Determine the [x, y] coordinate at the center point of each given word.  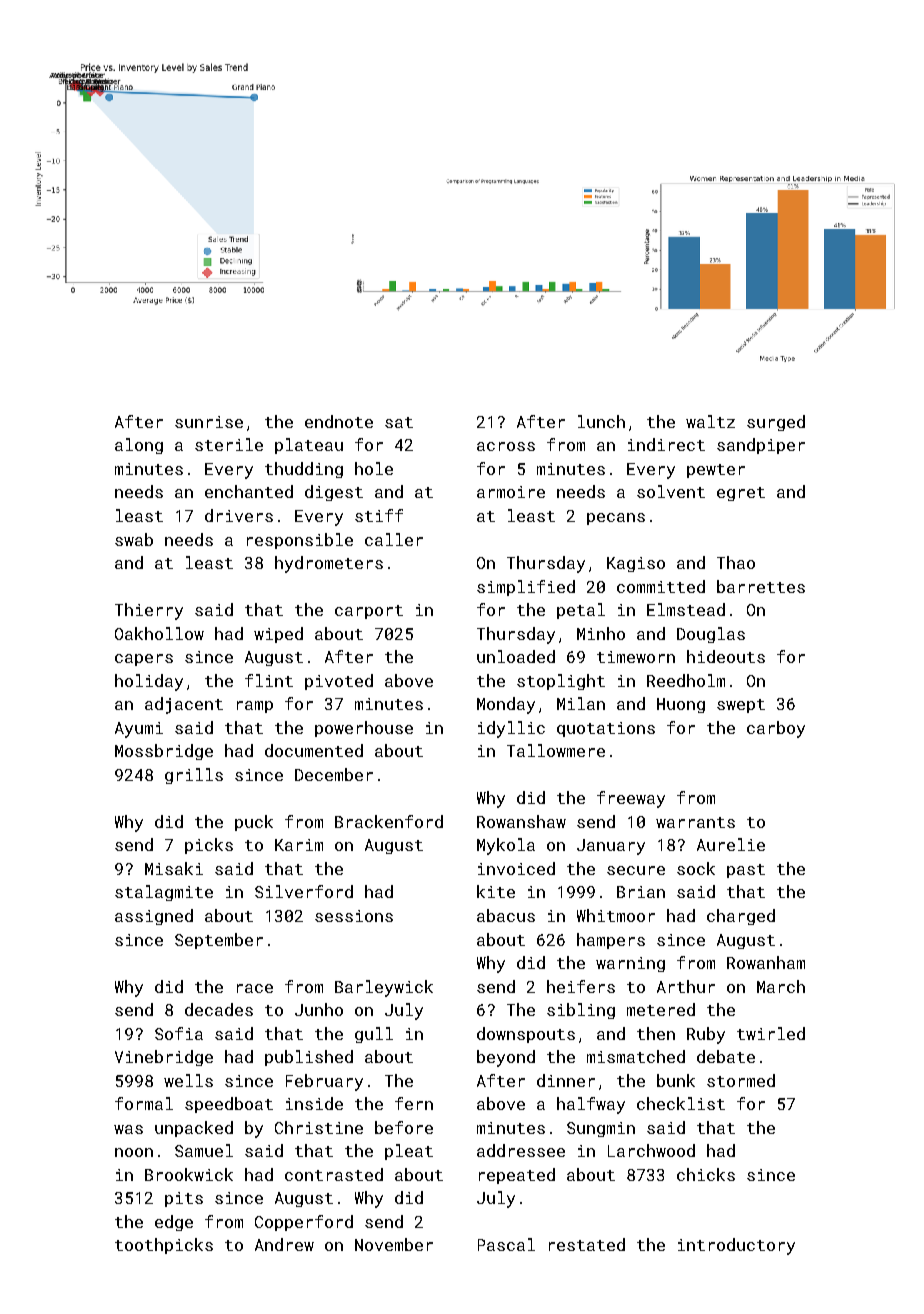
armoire [511, 492]
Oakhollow [159, 633]
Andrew [284, 1244]
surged [776, 423]
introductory [736, 1246]
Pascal [506, 1244]
